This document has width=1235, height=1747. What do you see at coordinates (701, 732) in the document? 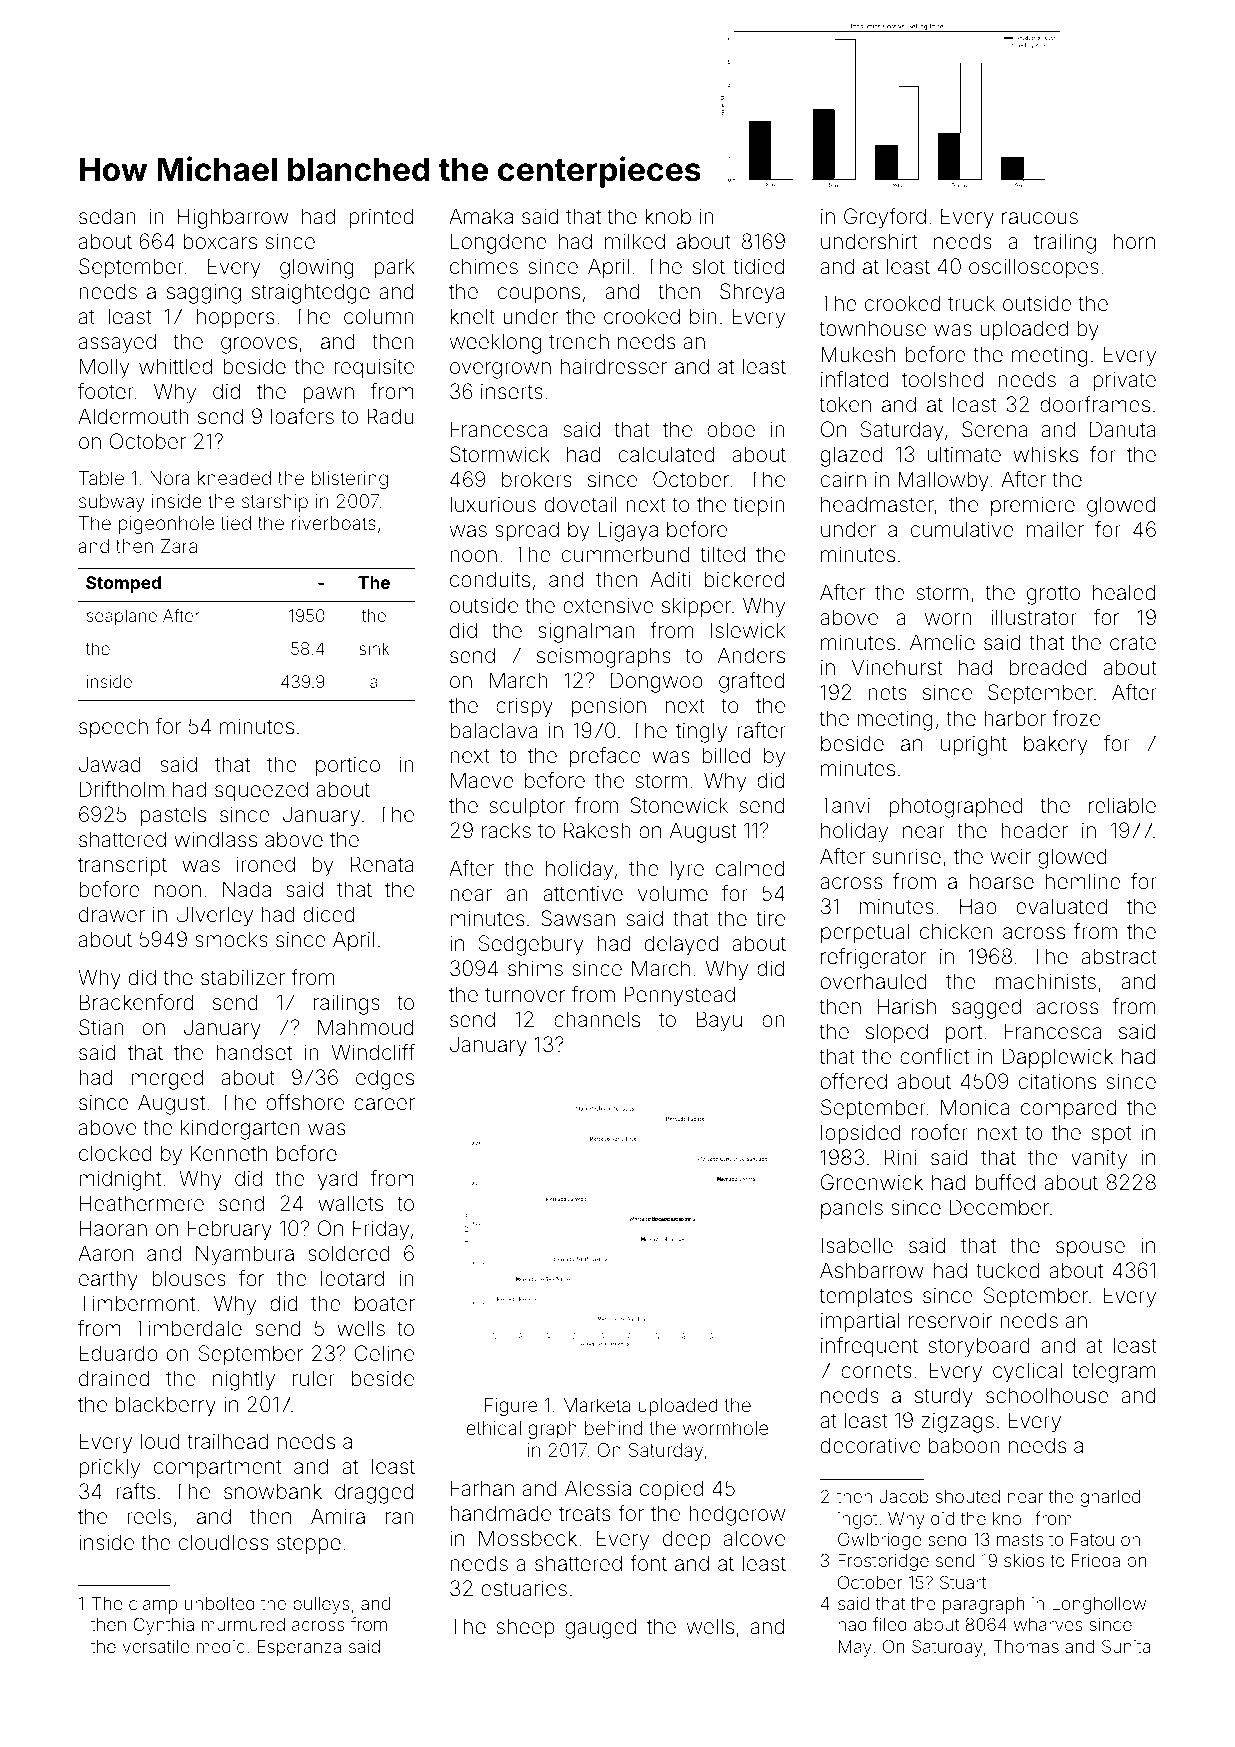
I see `tingly` at bounding box center [701, 732].
